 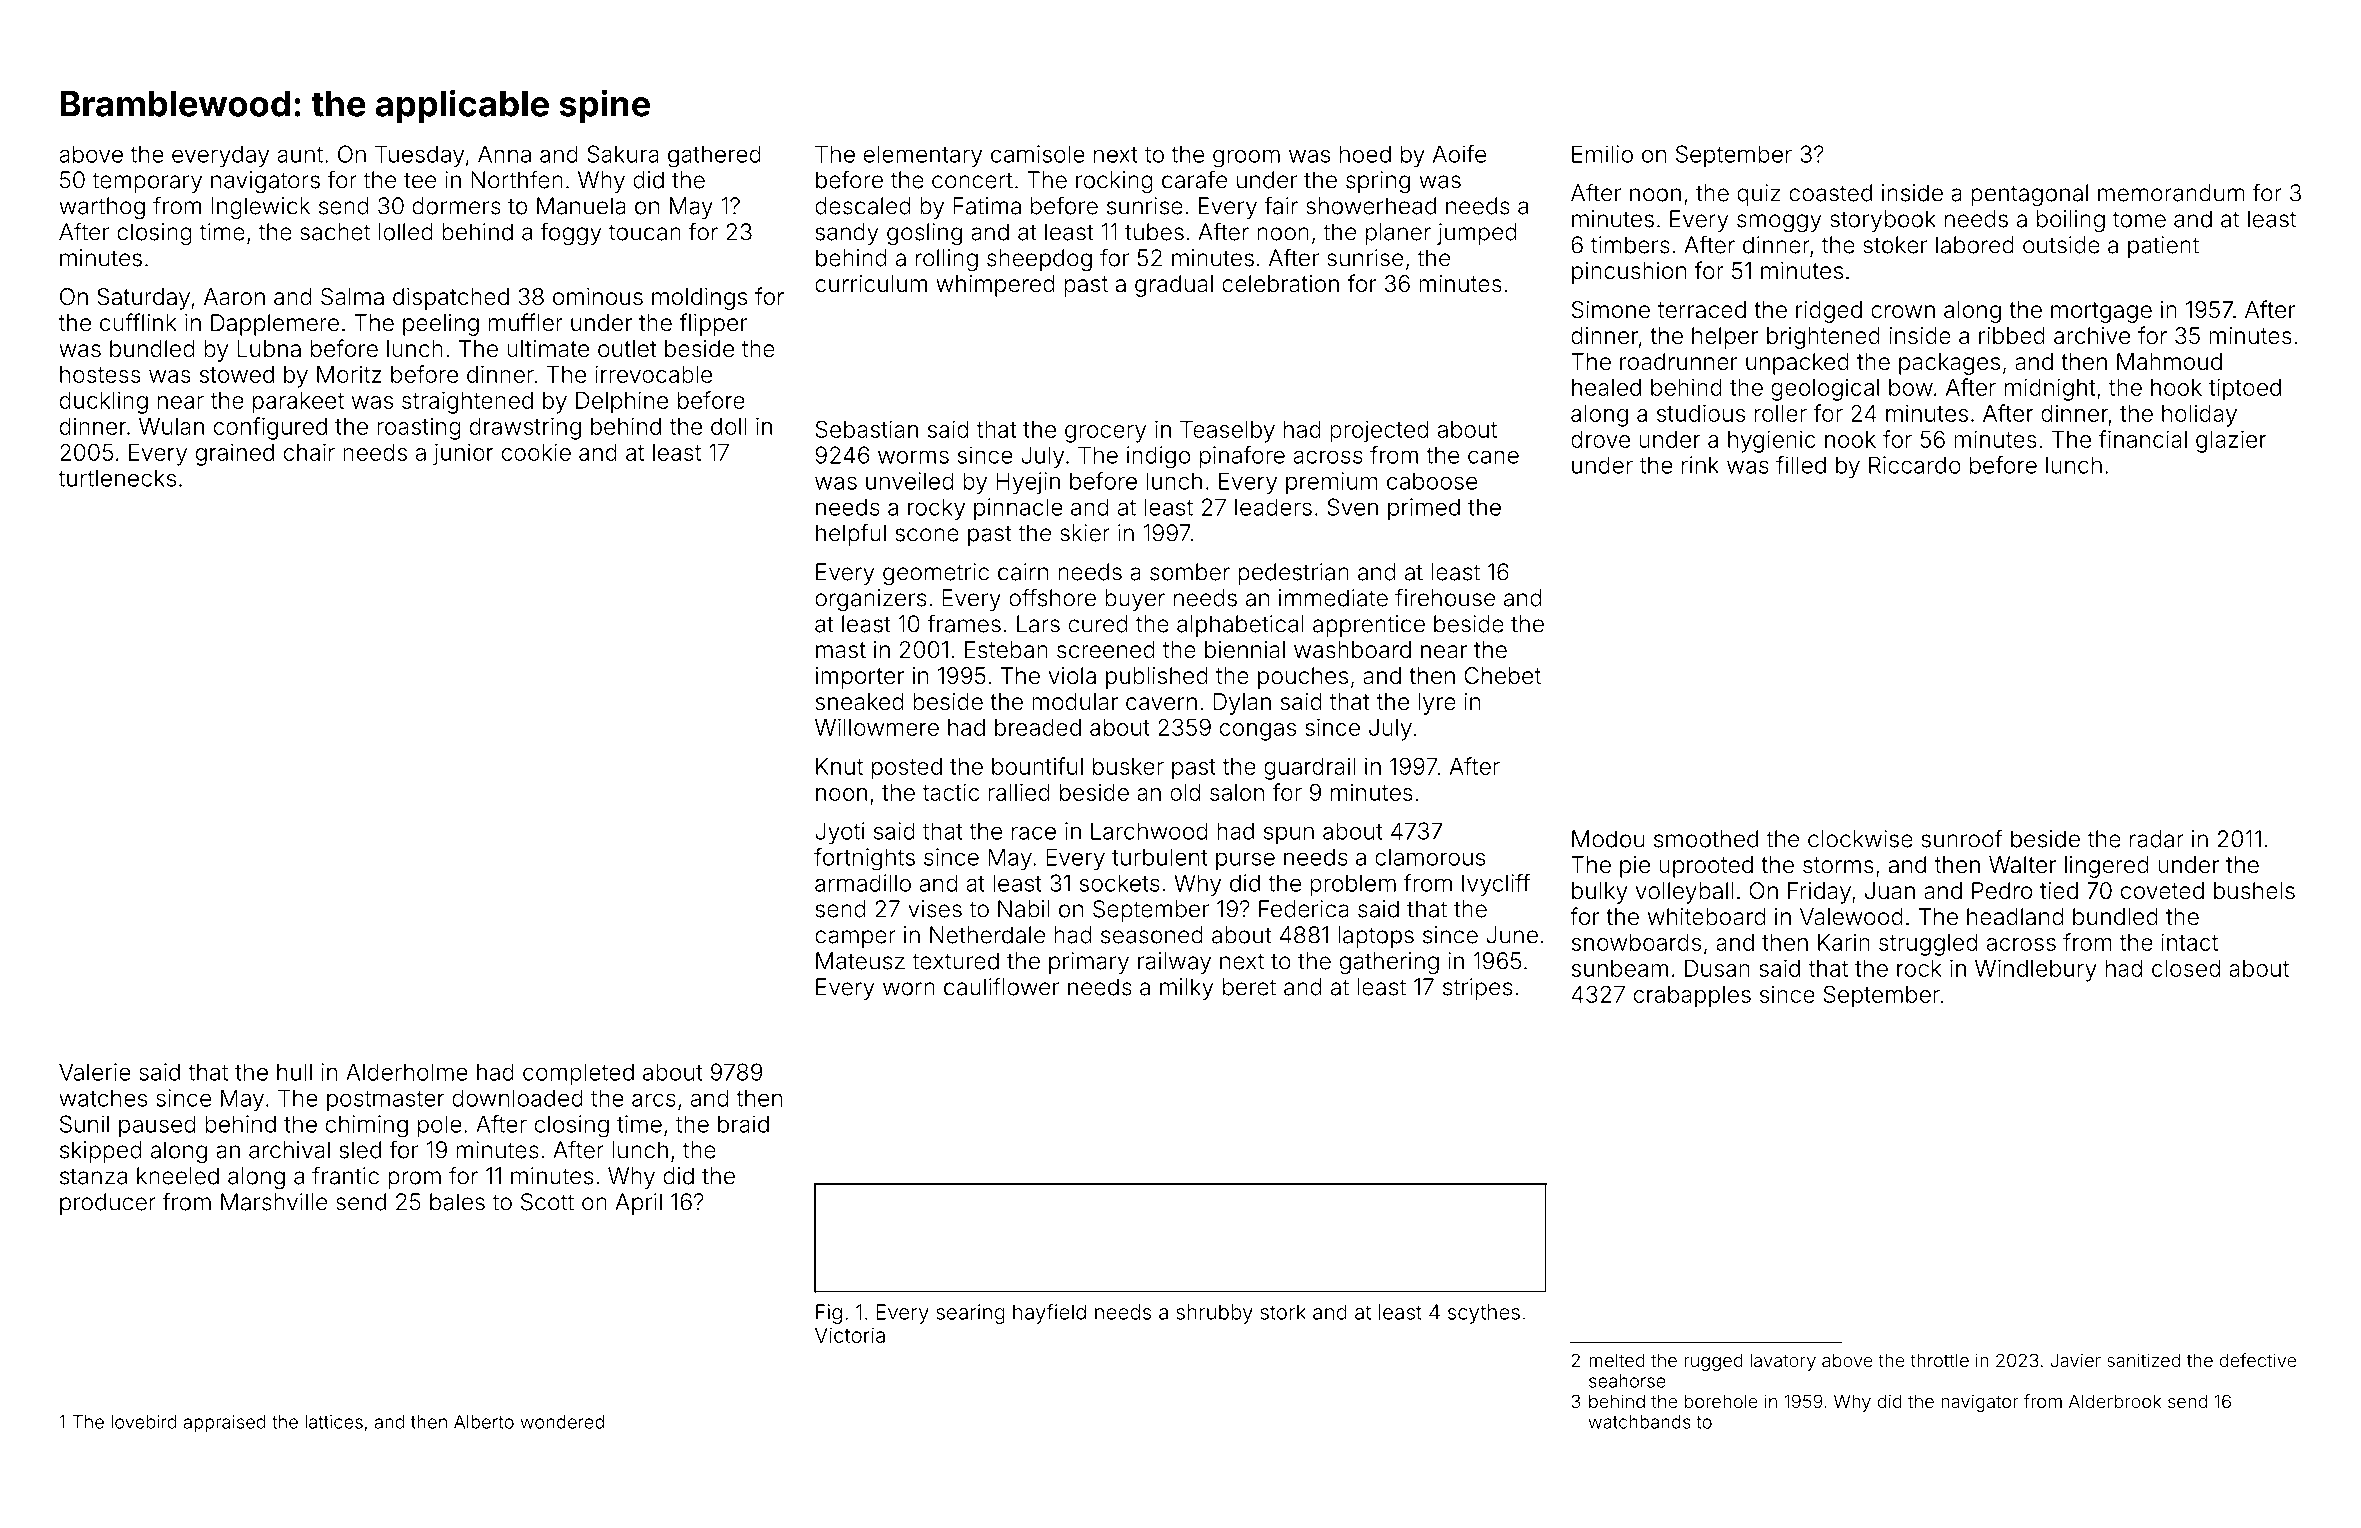 I want to click on memorandum, so click(x=2171, y=193).
